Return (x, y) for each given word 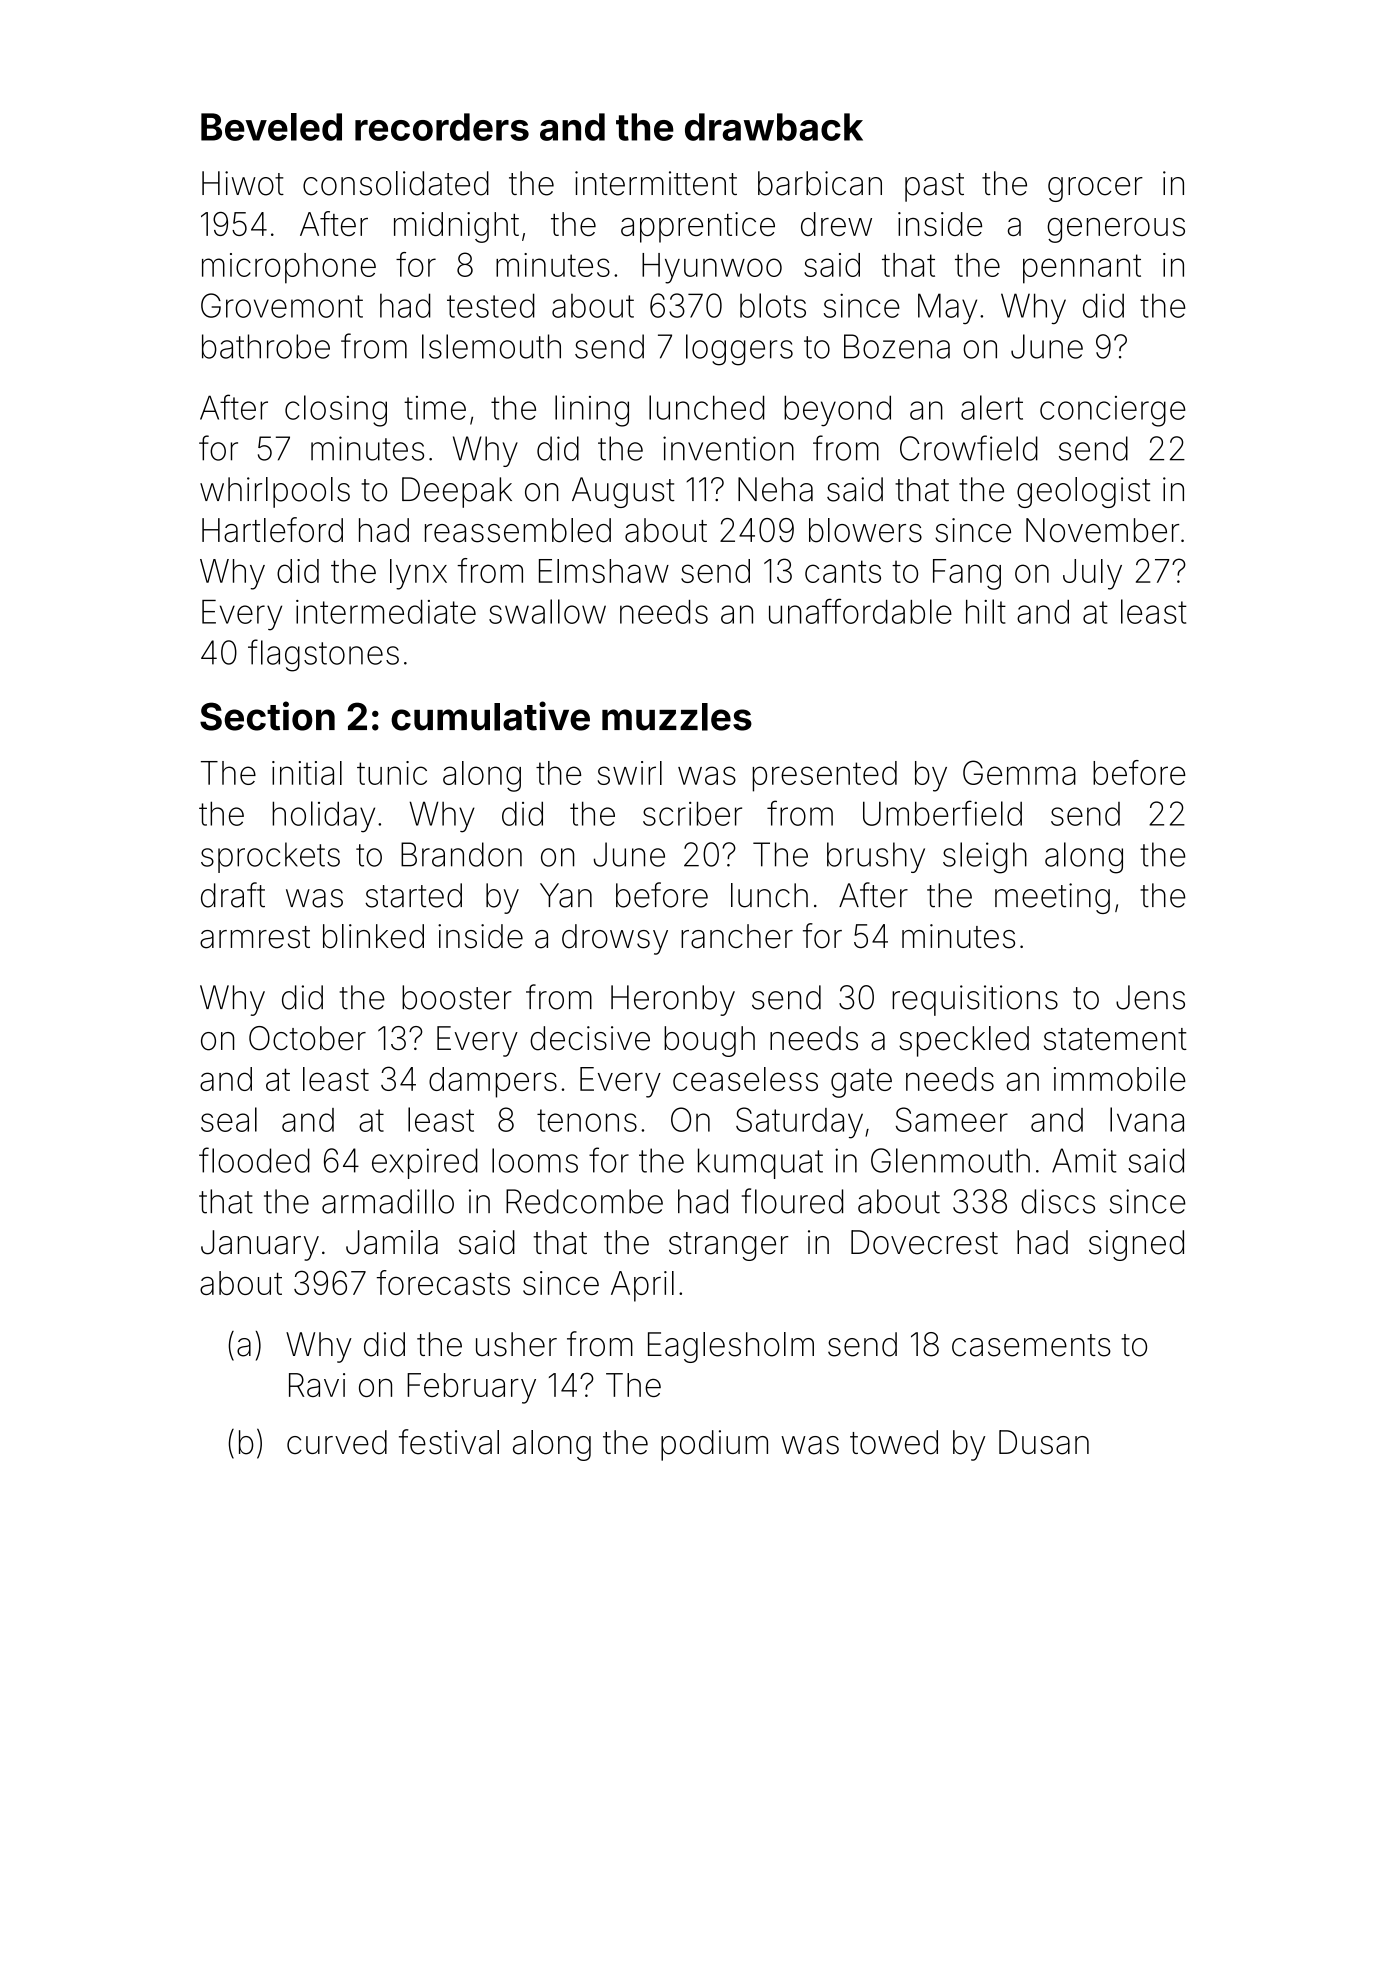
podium (714, 1445)
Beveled (271, 127)
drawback (774, 127)
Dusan (1044, 1442)
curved (337, 1442)
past (934, 187)
